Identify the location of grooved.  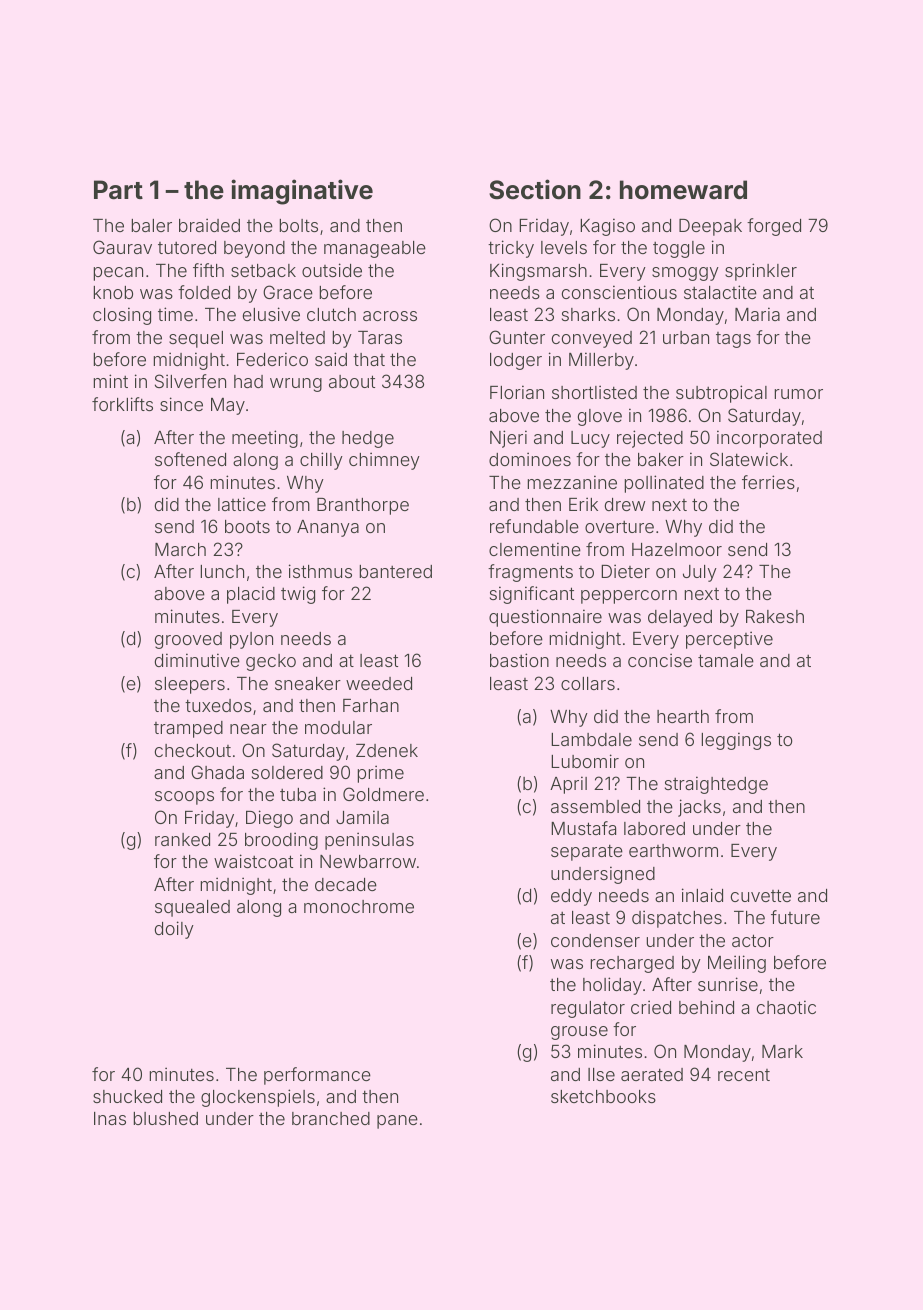
(188, 640).
